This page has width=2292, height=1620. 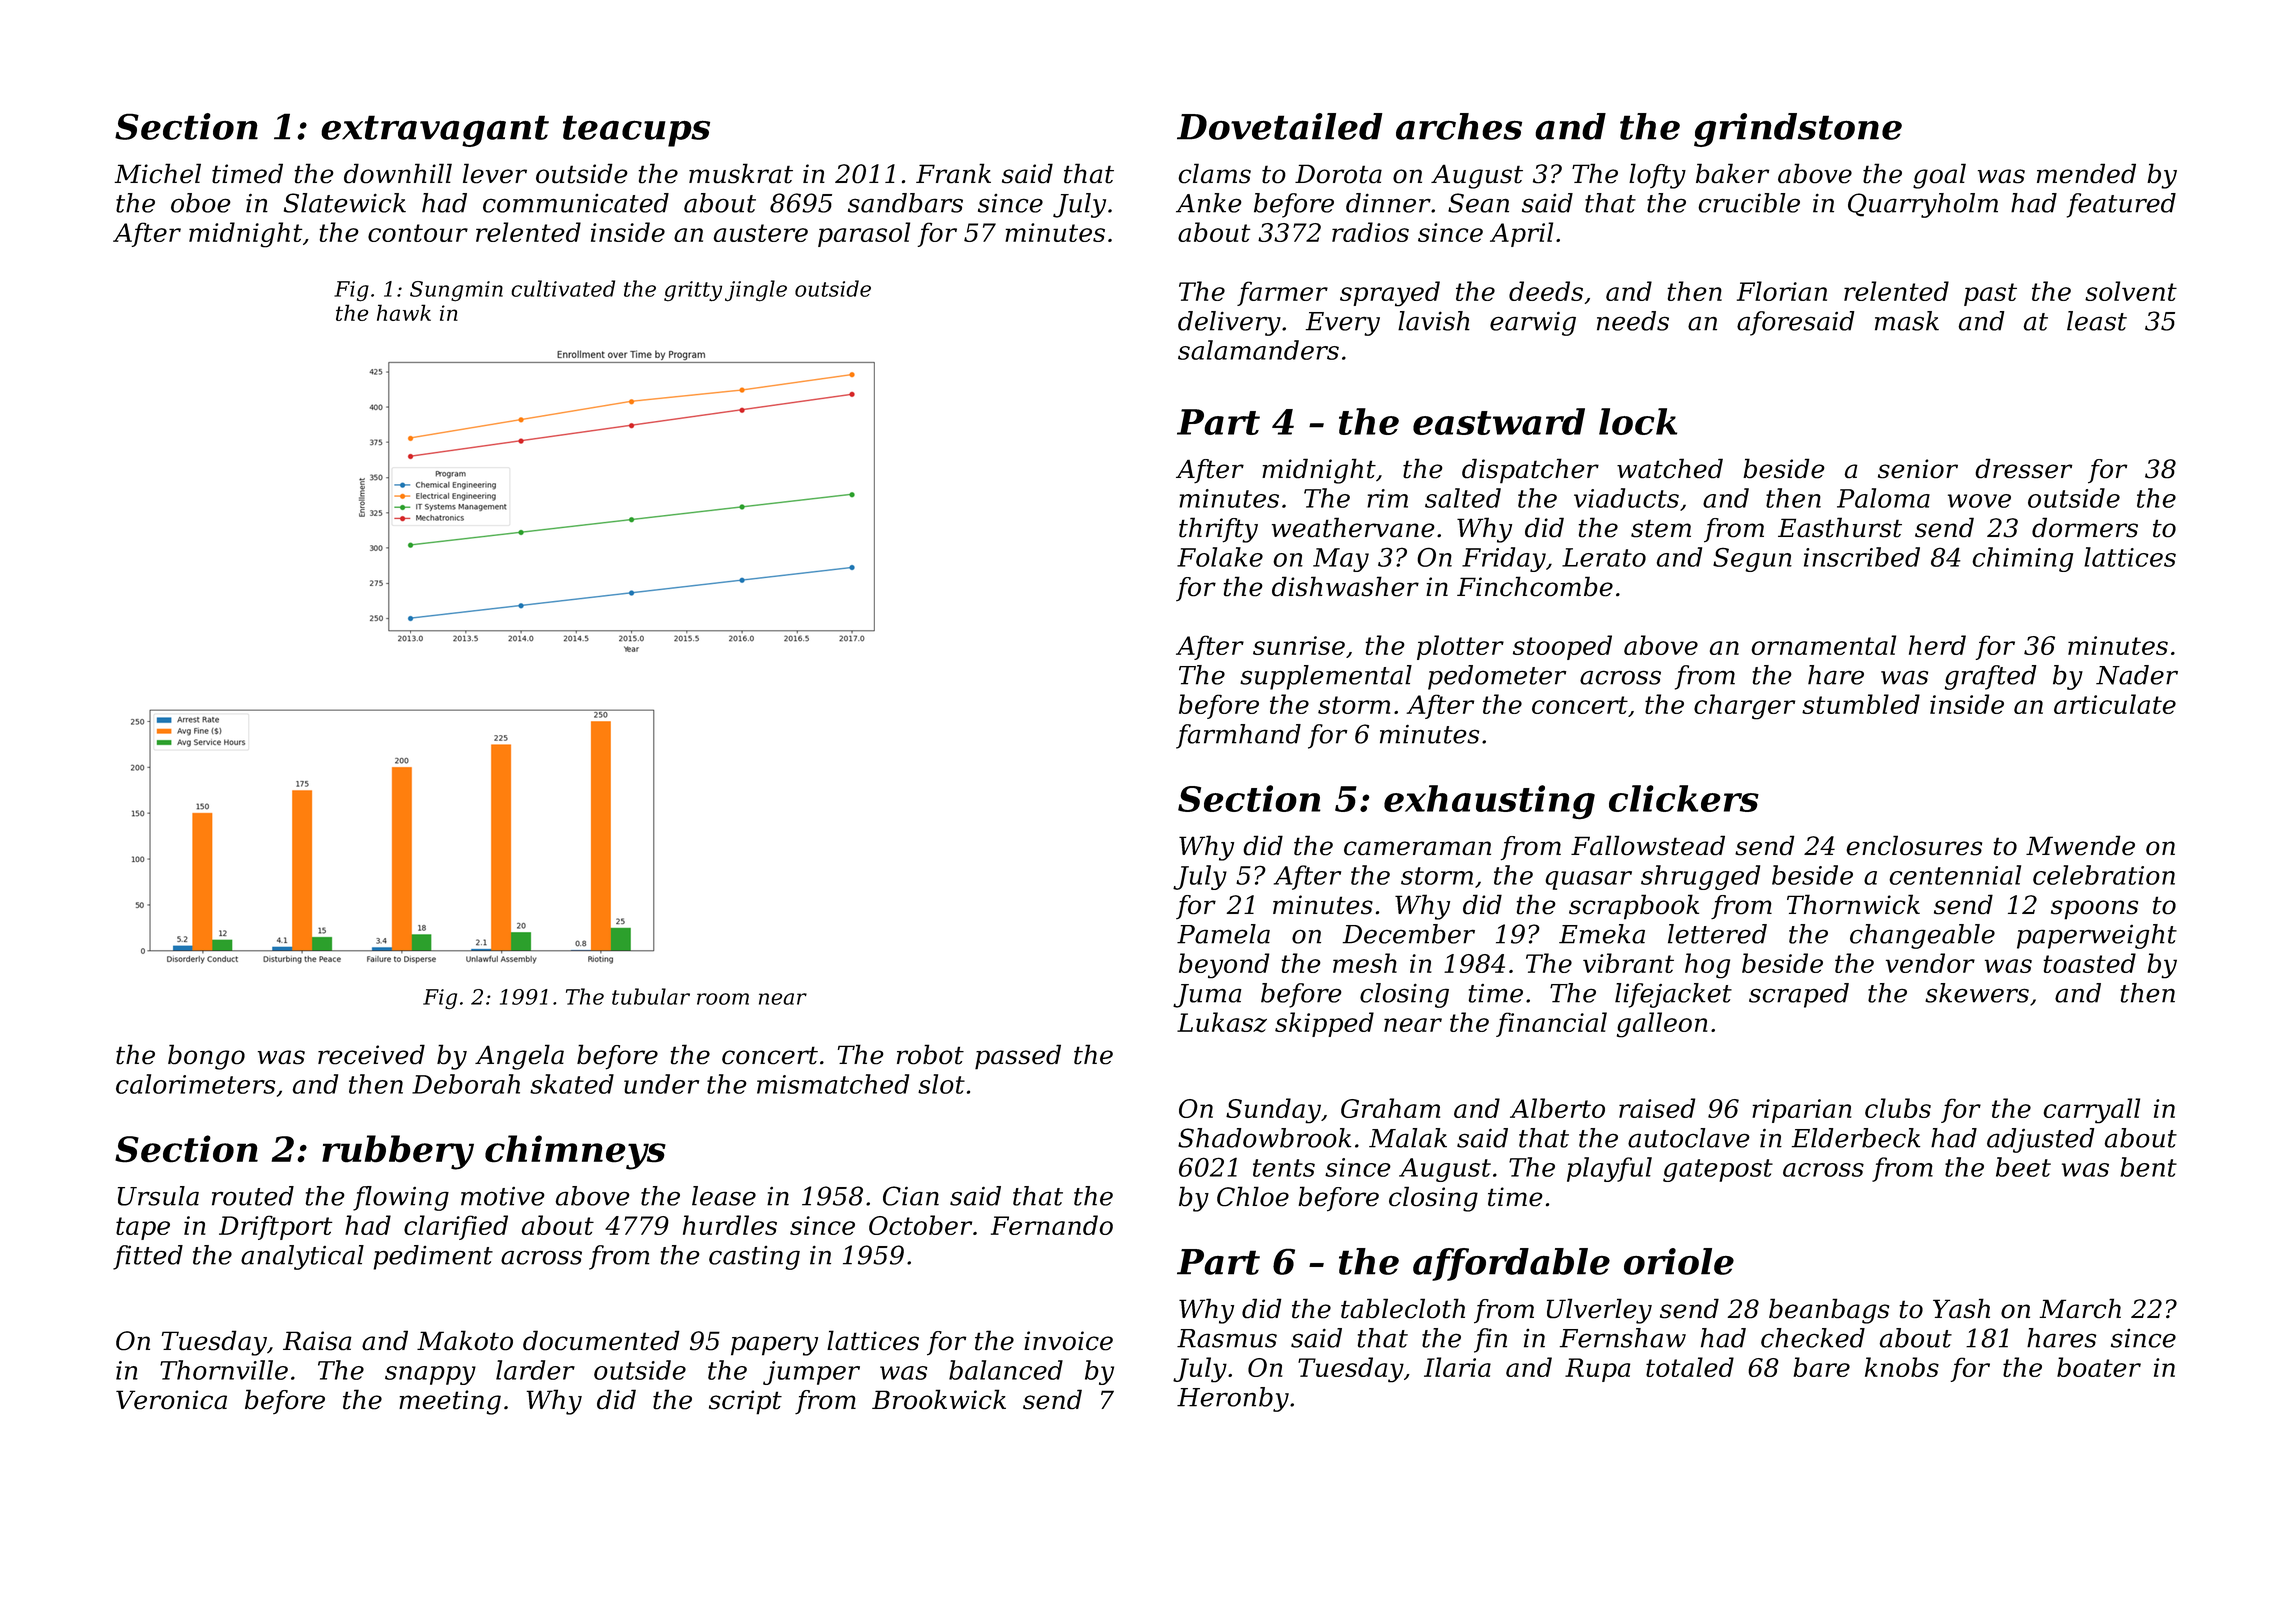 What do you see at coordinates (1798, 130) in the page?
I see `grindstone` at bounding box center [1798, 130].
